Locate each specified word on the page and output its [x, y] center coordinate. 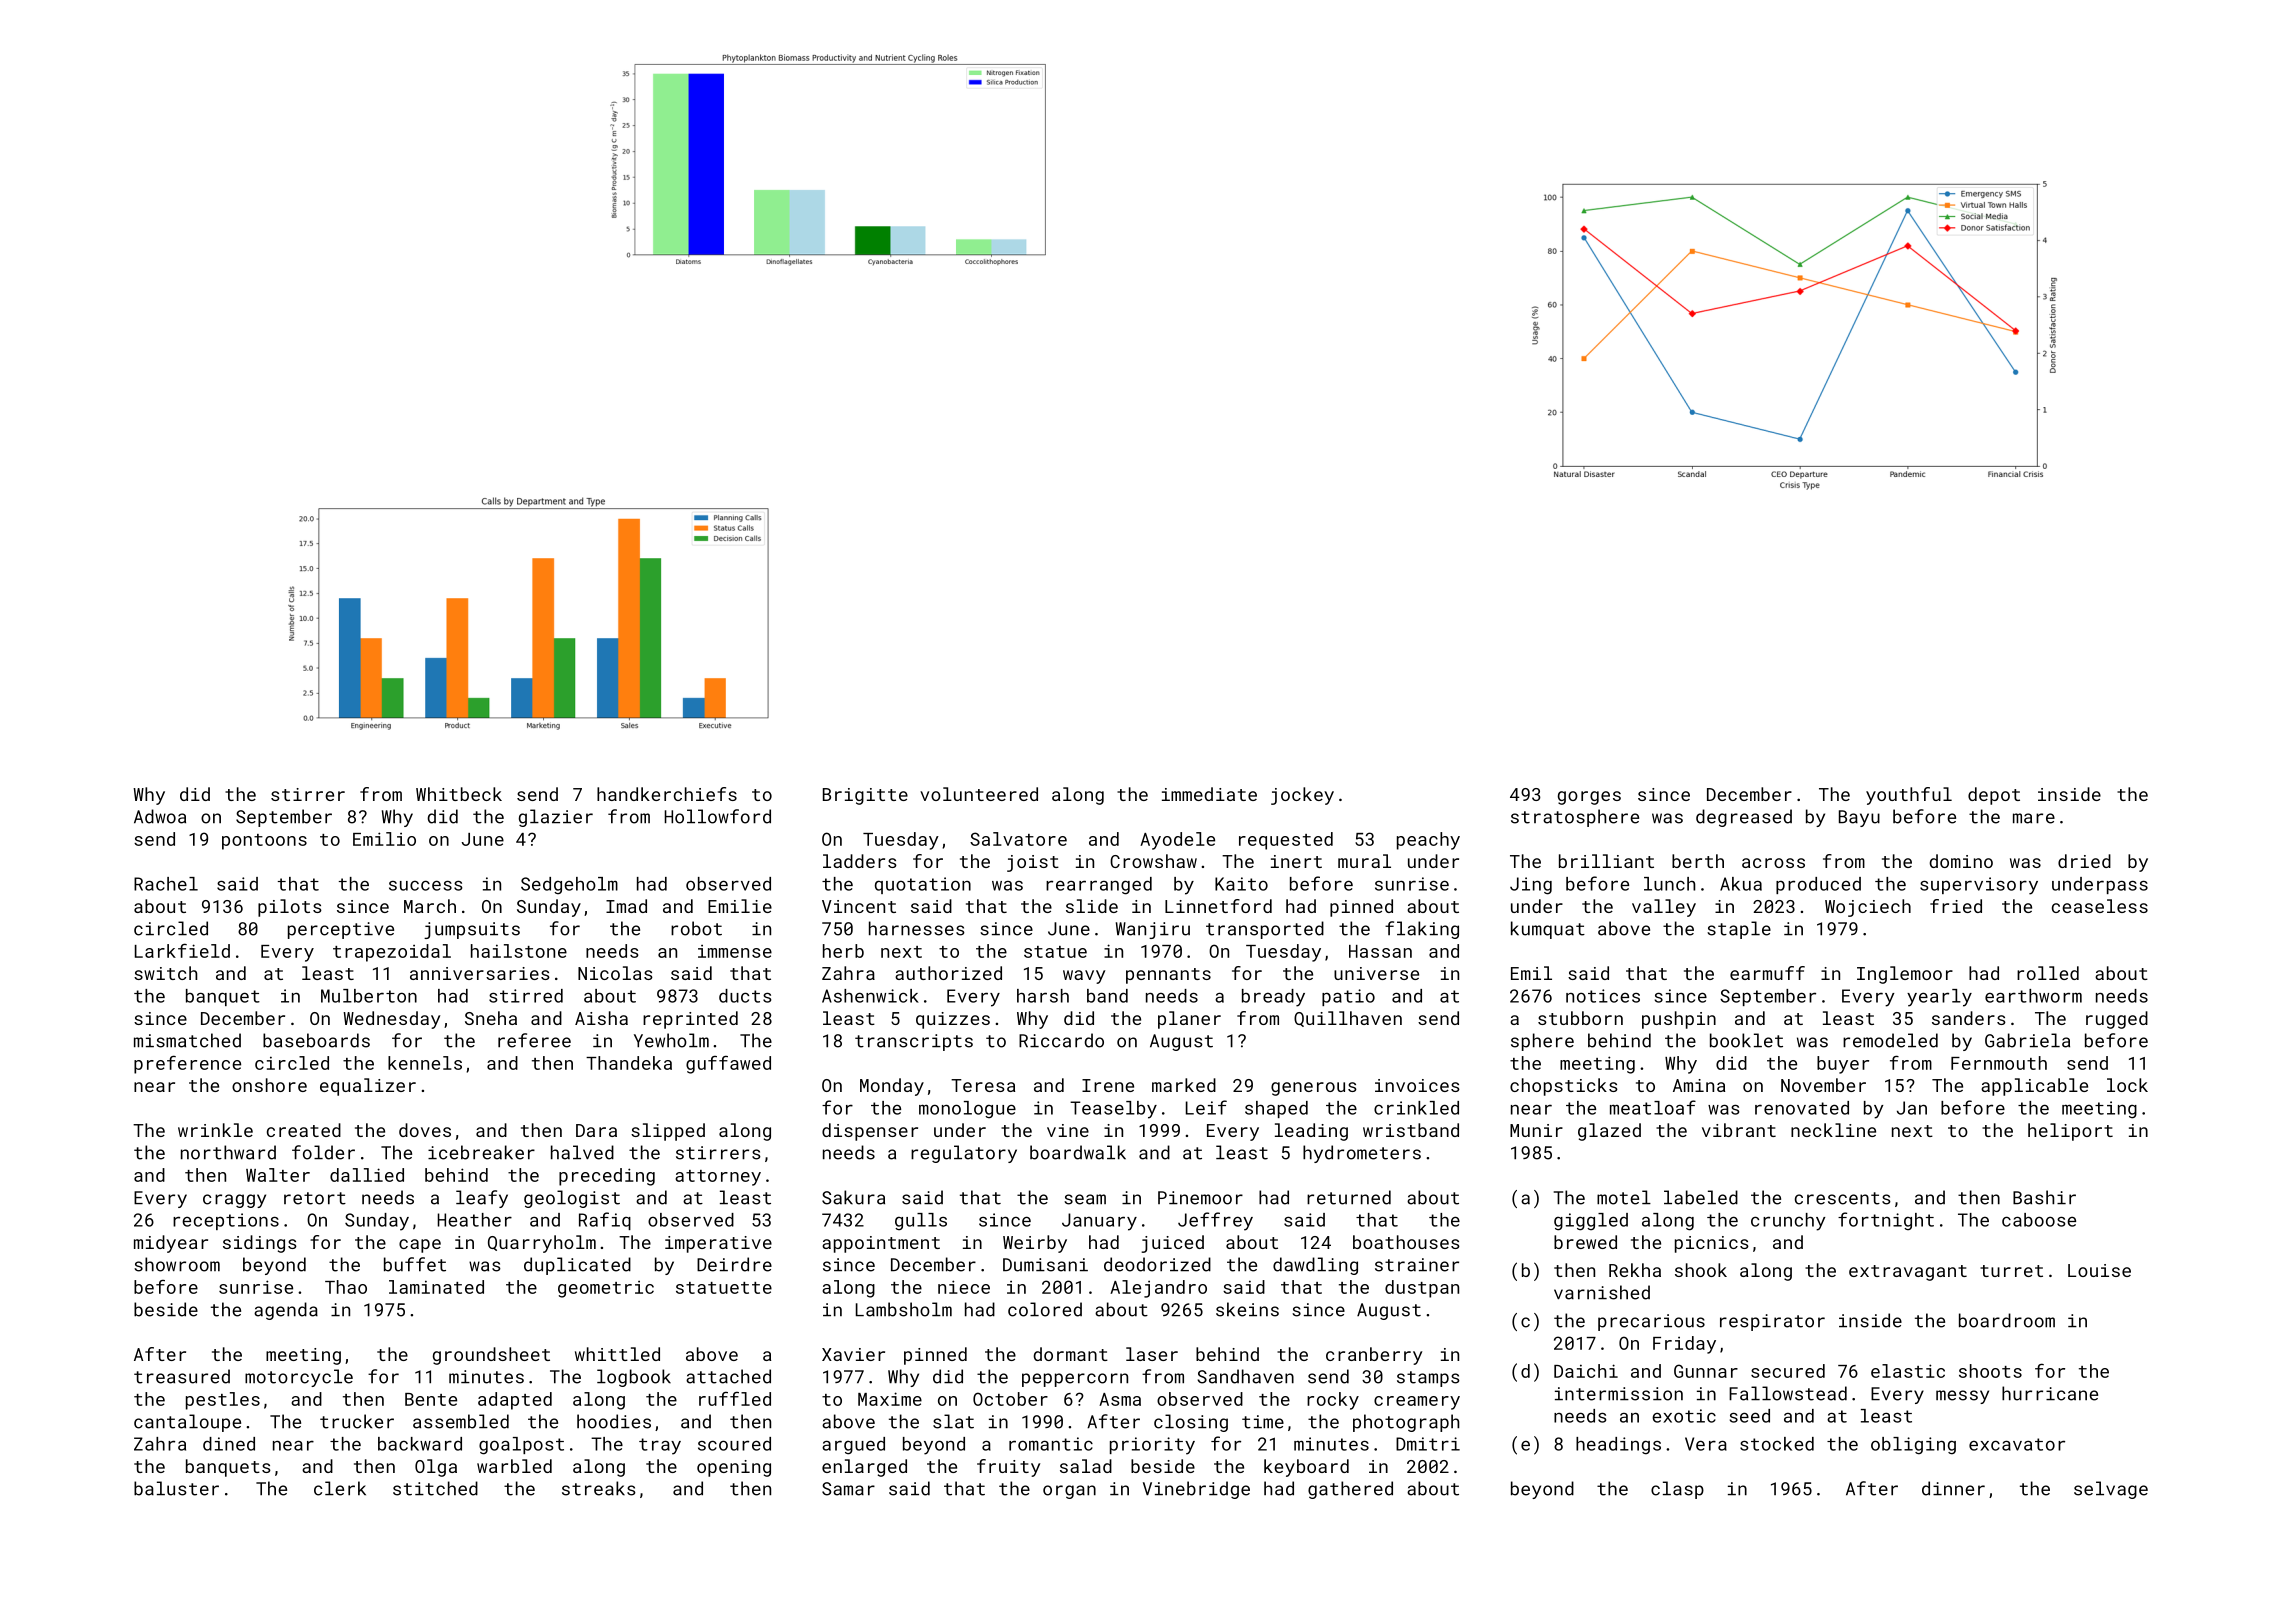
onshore [269, 1085]
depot [1994, 796]
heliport [2070, 1132]
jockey [1302, 796]
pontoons [264, 842]
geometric [606, 1289]
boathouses [1406, 1242]
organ [1069, 1492]
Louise [2099, 1270]
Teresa [983, 1085]
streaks [599, 1488]
